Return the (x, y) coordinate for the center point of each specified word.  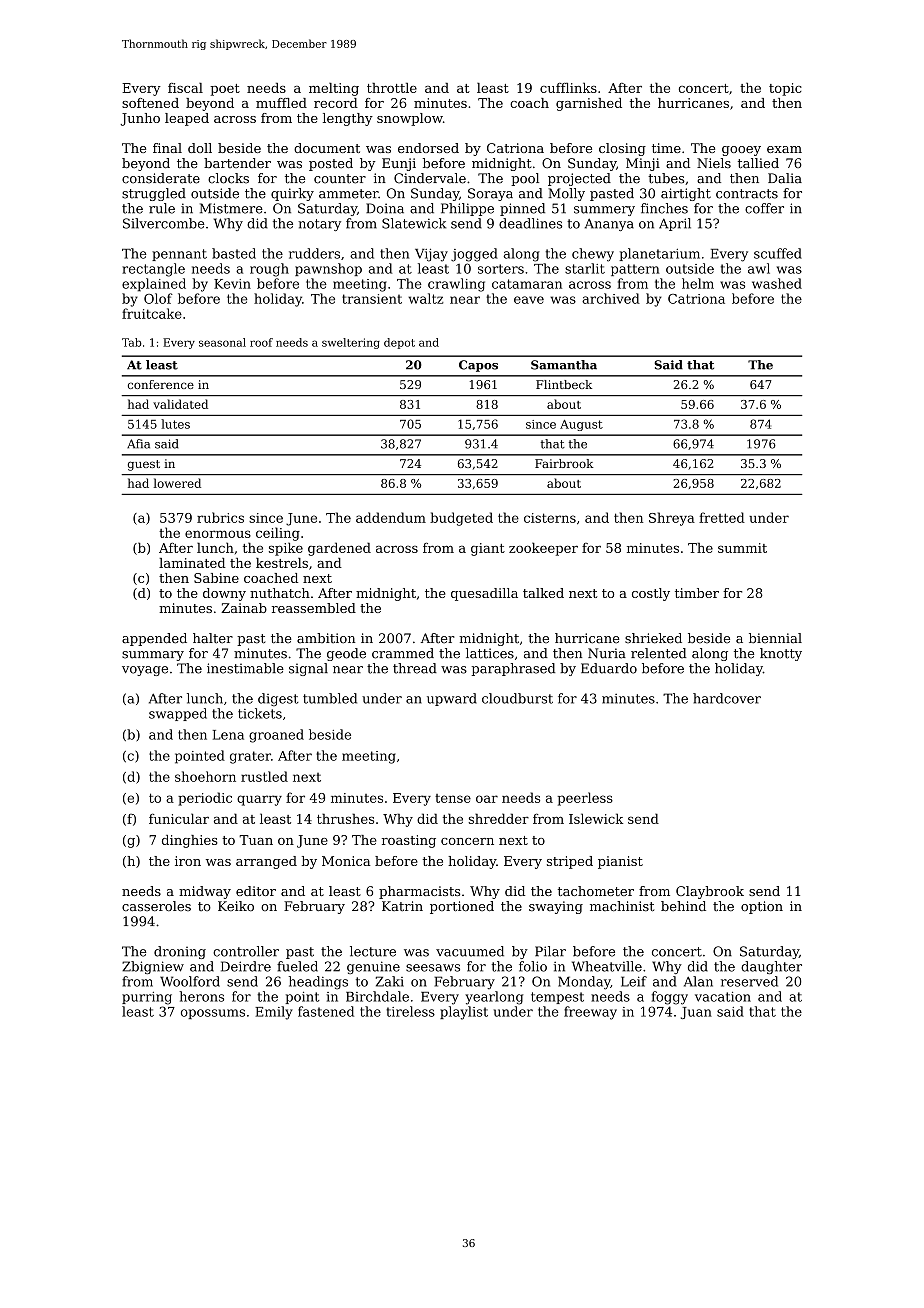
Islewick (596, 818)
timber (697, 593)
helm (698, 283)
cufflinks (568, 88)
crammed (403, 653)
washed (777, 283)
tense (453, 798)
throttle (392, 88)
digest (278, 699)
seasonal (222, 342)
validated (180, 404)
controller (246, 951)
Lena (228, 735)
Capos (478, 366)
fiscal (185, 88)
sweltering (351, 343)
